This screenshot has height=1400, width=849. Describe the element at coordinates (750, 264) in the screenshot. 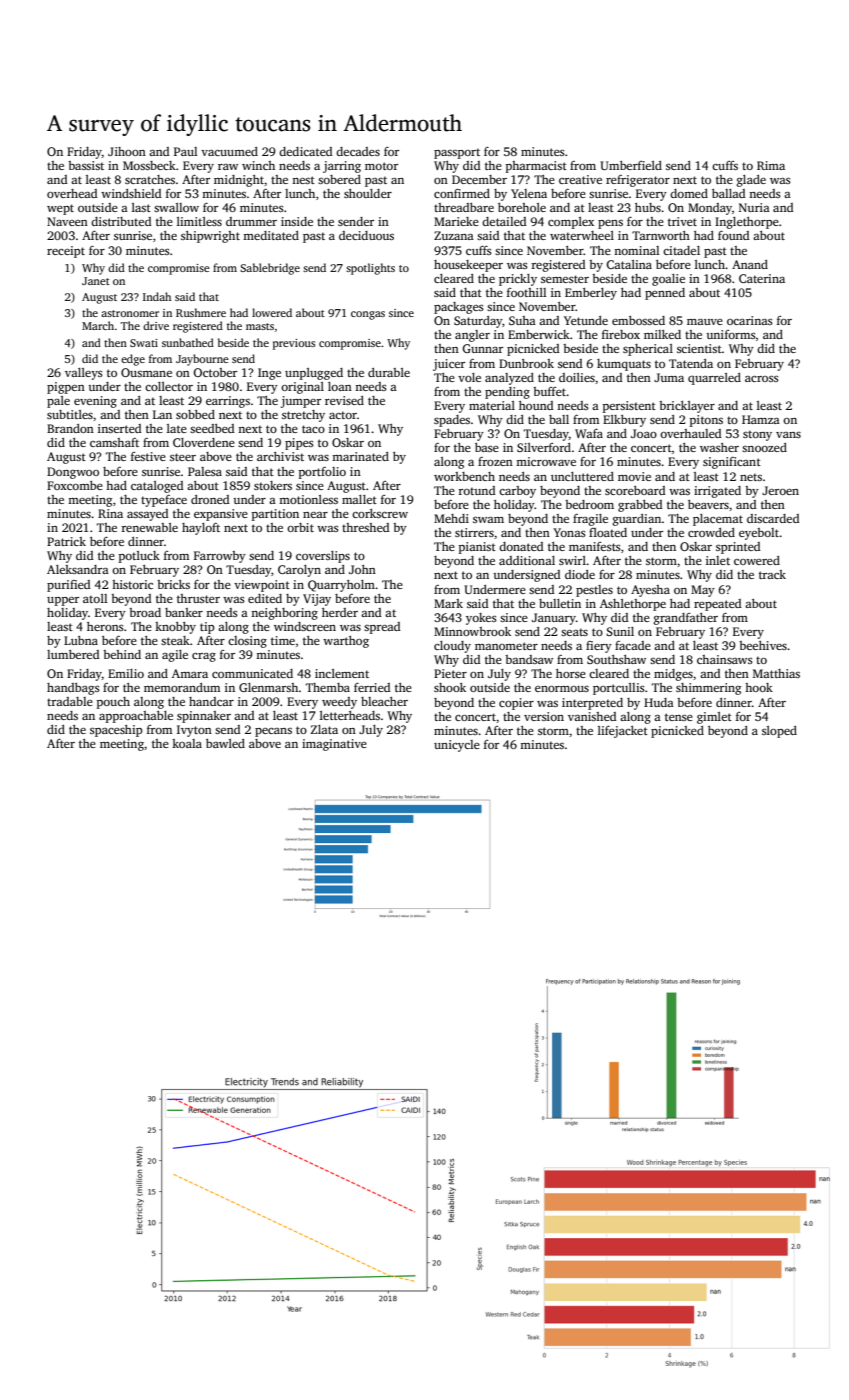

I see `Anand` at that location.
